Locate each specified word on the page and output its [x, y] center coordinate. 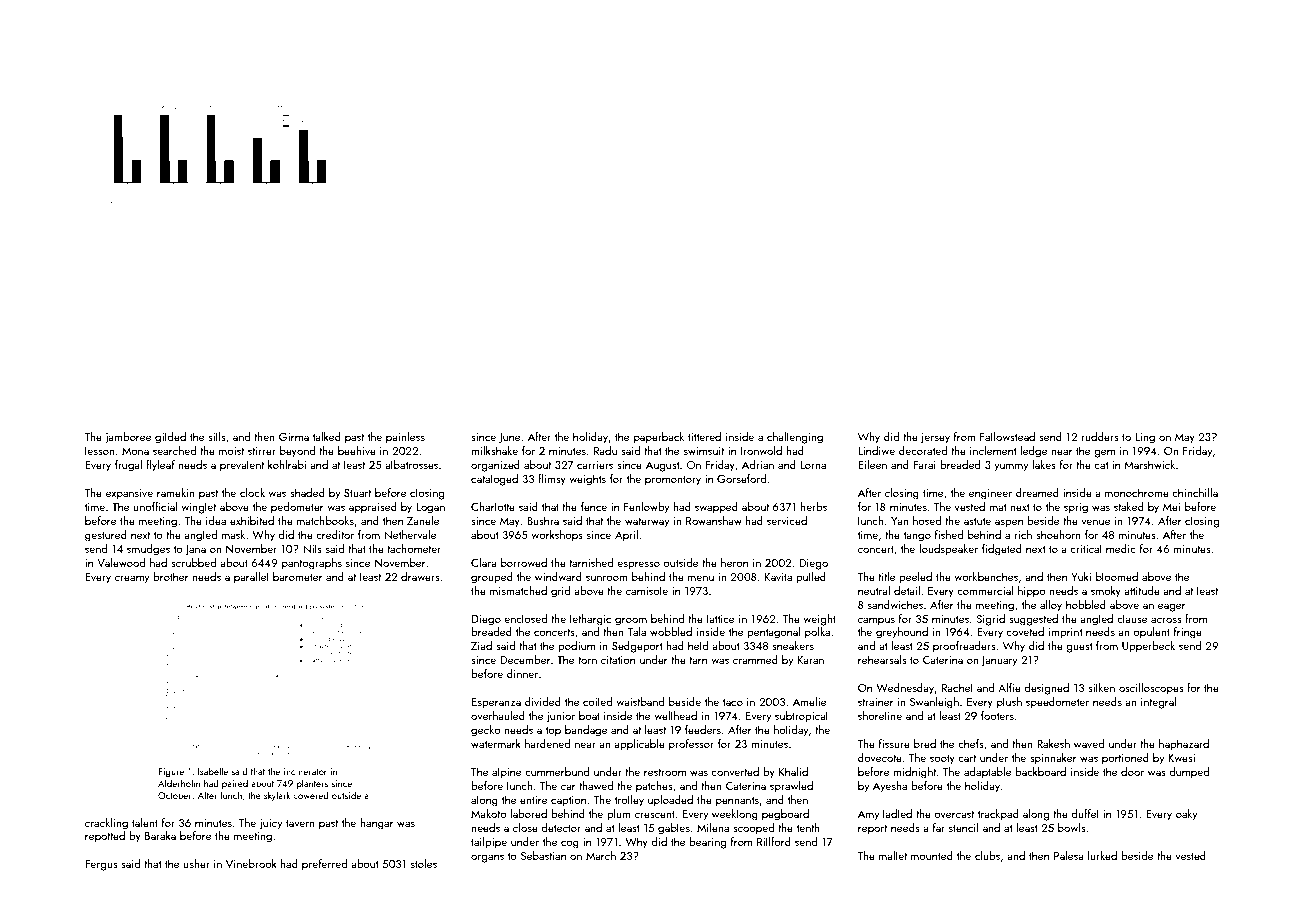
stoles [424, 863]
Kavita [778, 577]
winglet [198, 508]
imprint [1065, 633]
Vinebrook [251, 863]
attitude [1142, 590]
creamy [132, 579]
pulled [811, 578]
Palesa [1069, 855]
